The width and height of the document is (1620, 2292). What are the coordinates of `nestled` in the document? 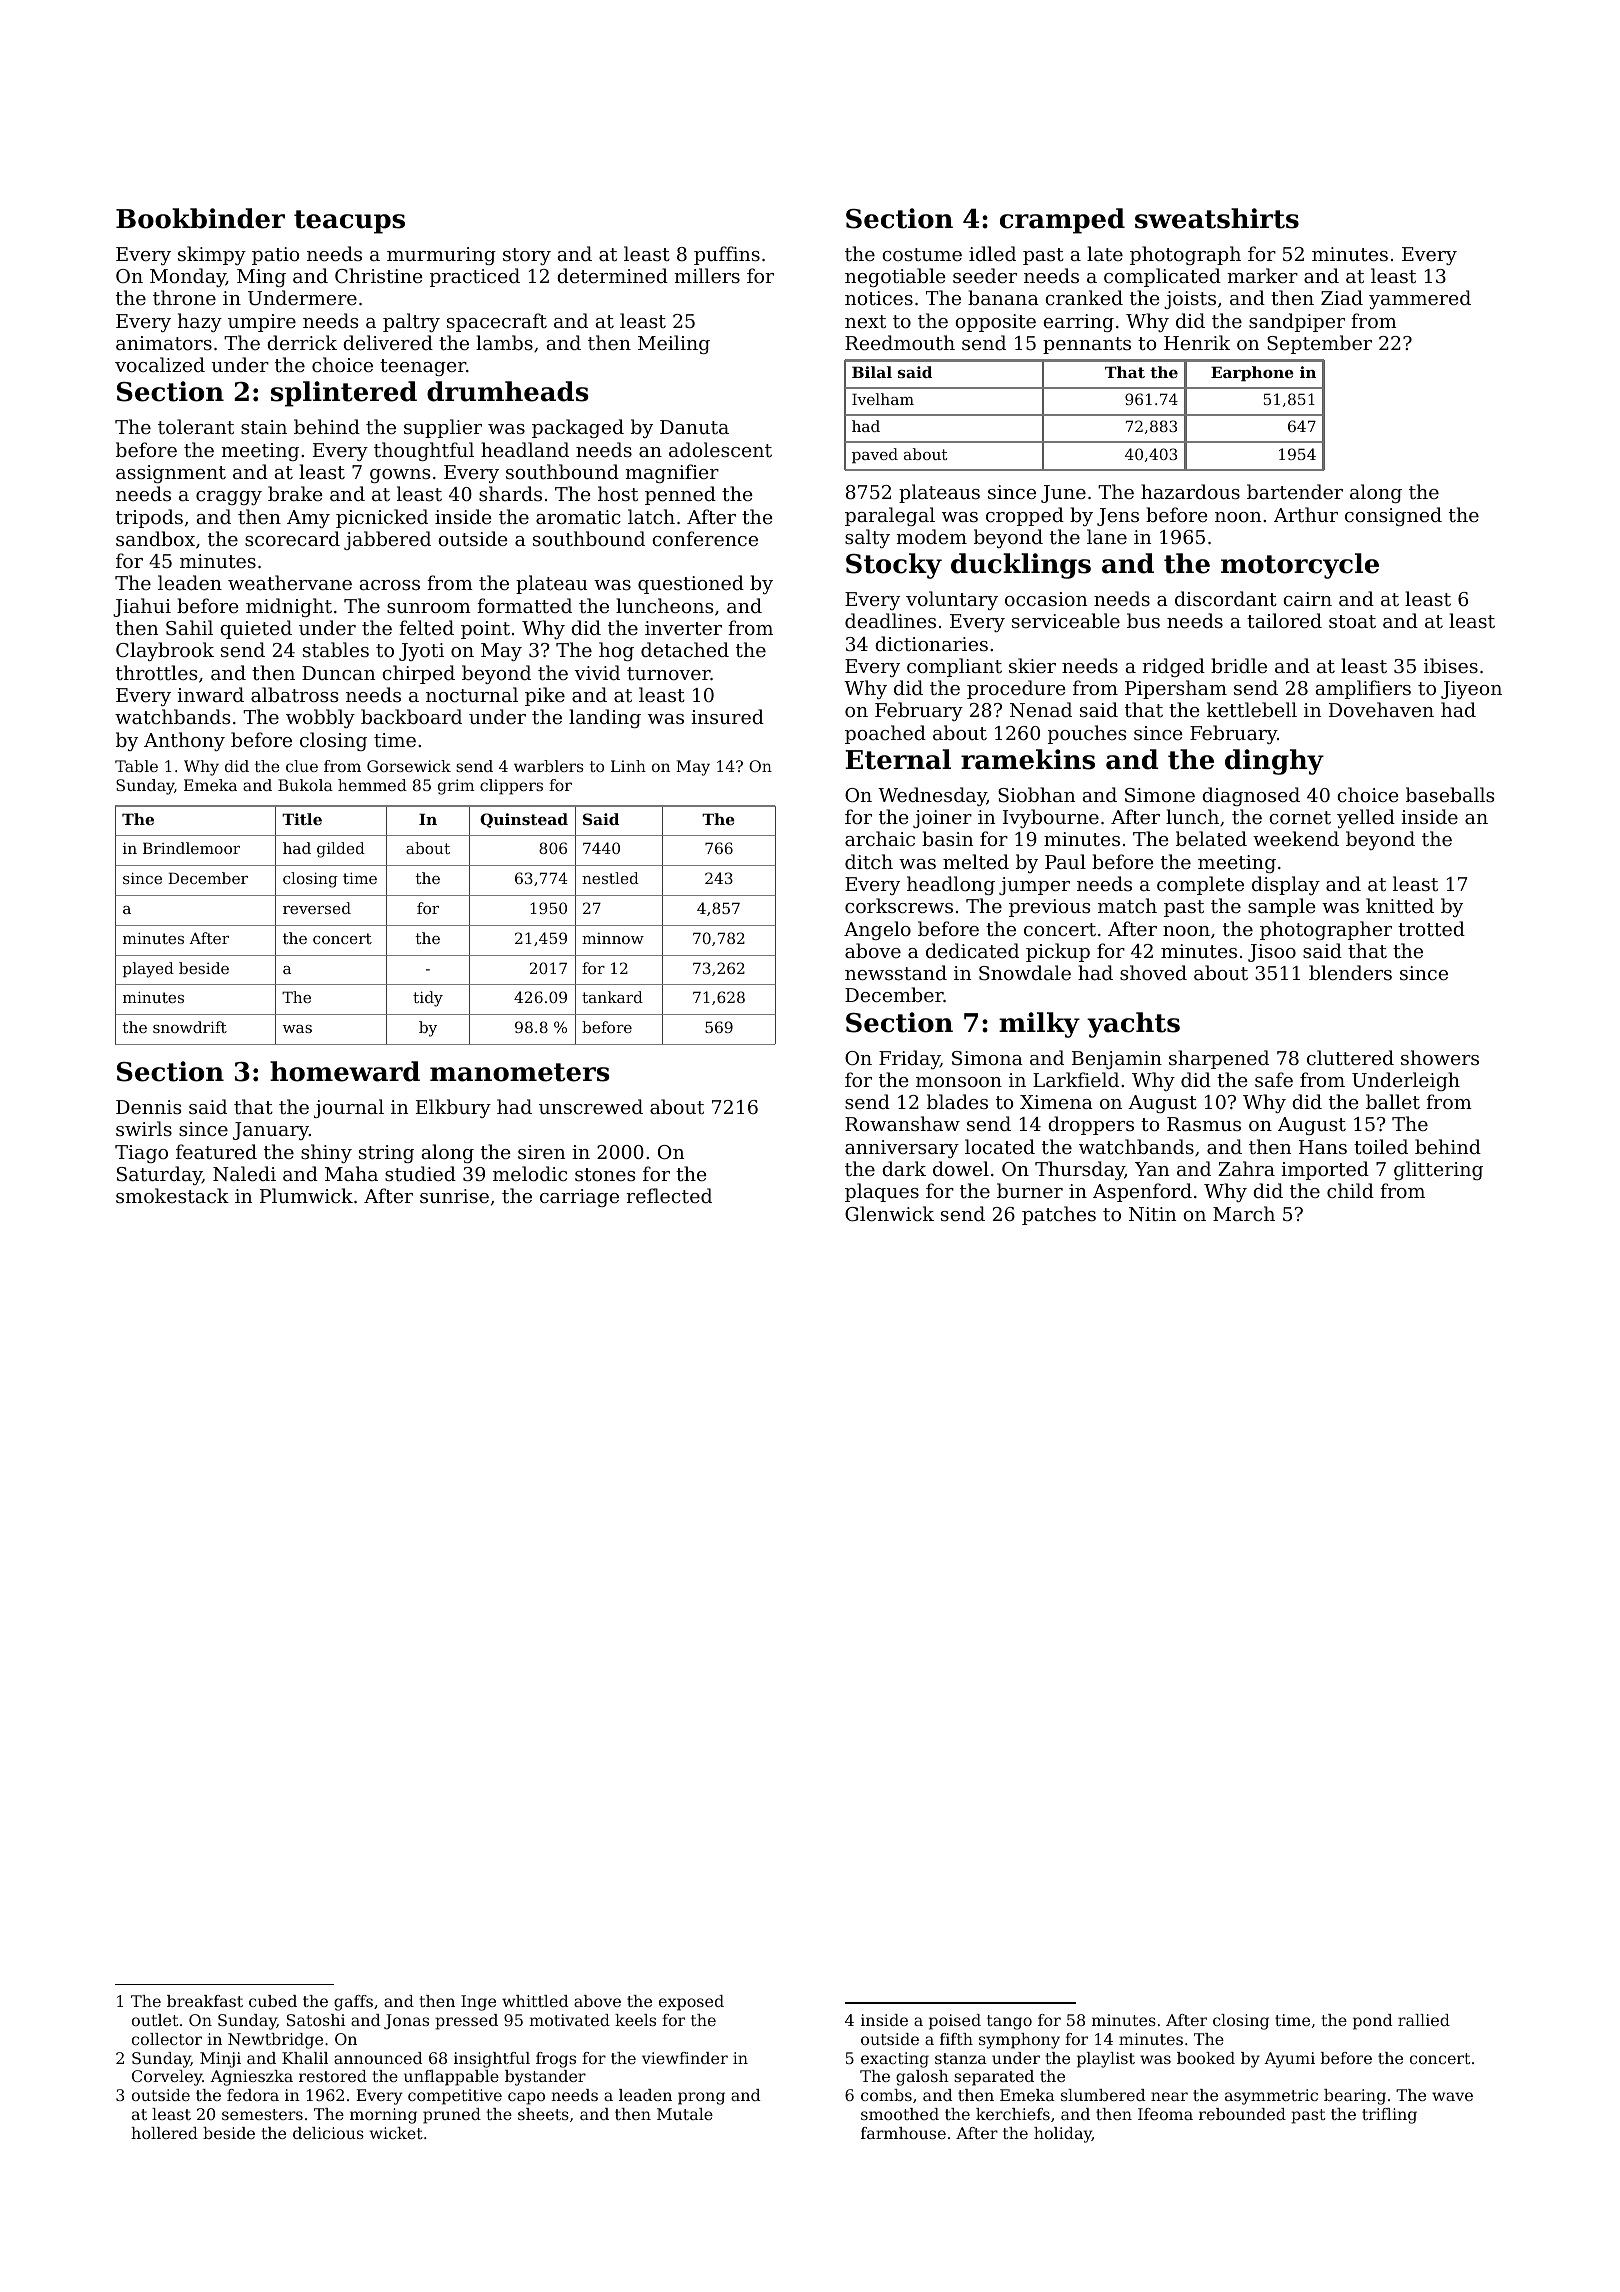 It's located at (610, 878).
